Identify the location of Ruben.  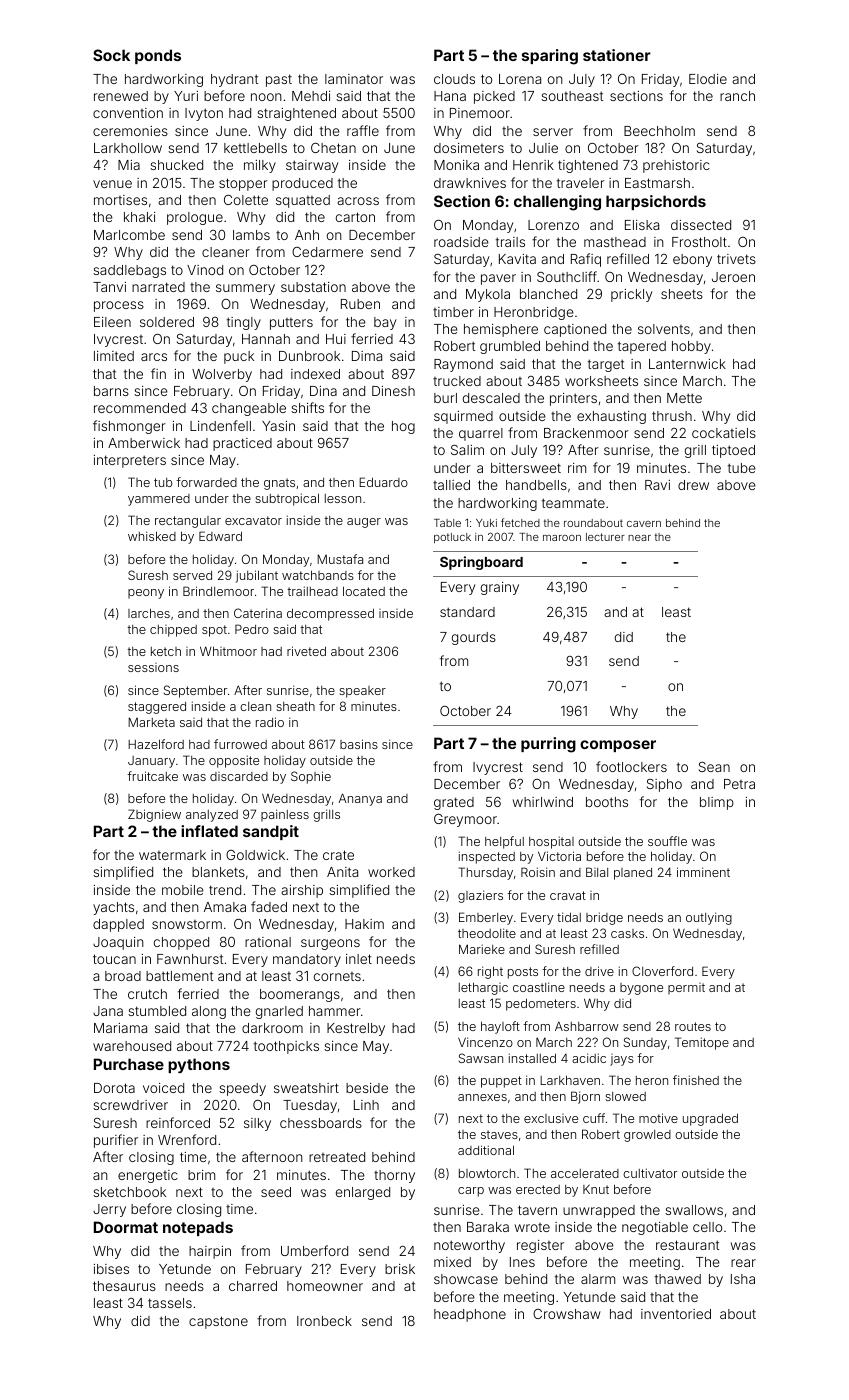
(360, 304).
